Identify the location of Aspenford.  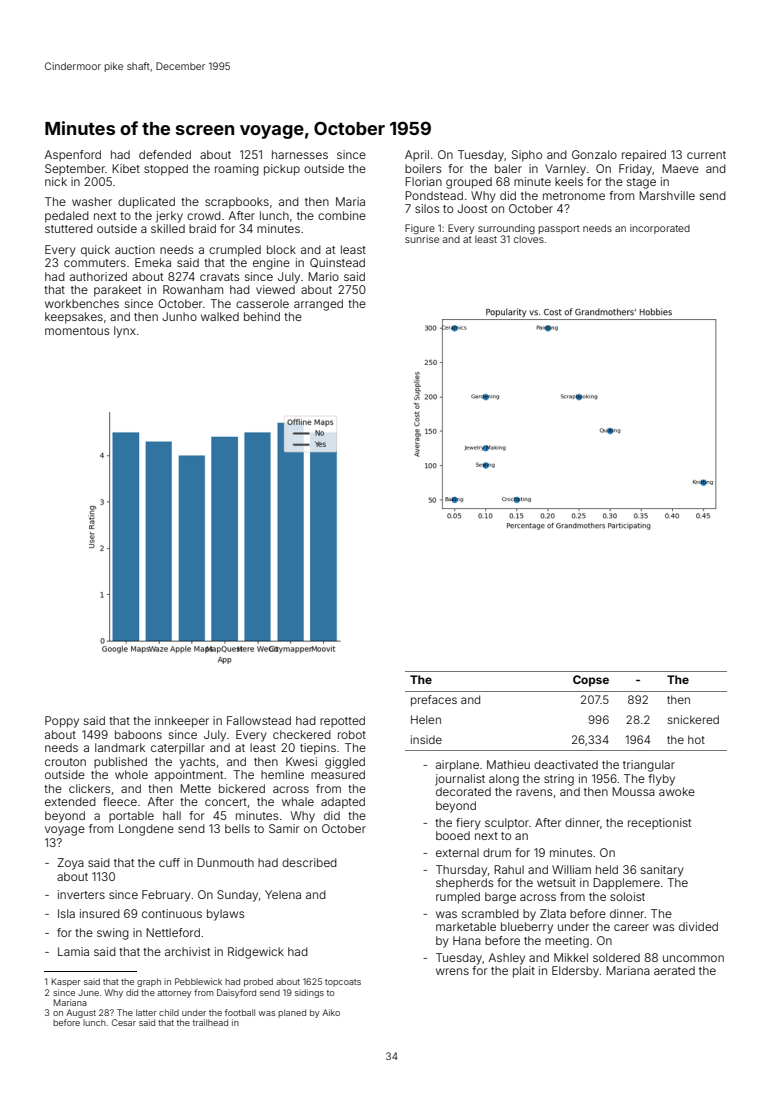
(72, 155).
